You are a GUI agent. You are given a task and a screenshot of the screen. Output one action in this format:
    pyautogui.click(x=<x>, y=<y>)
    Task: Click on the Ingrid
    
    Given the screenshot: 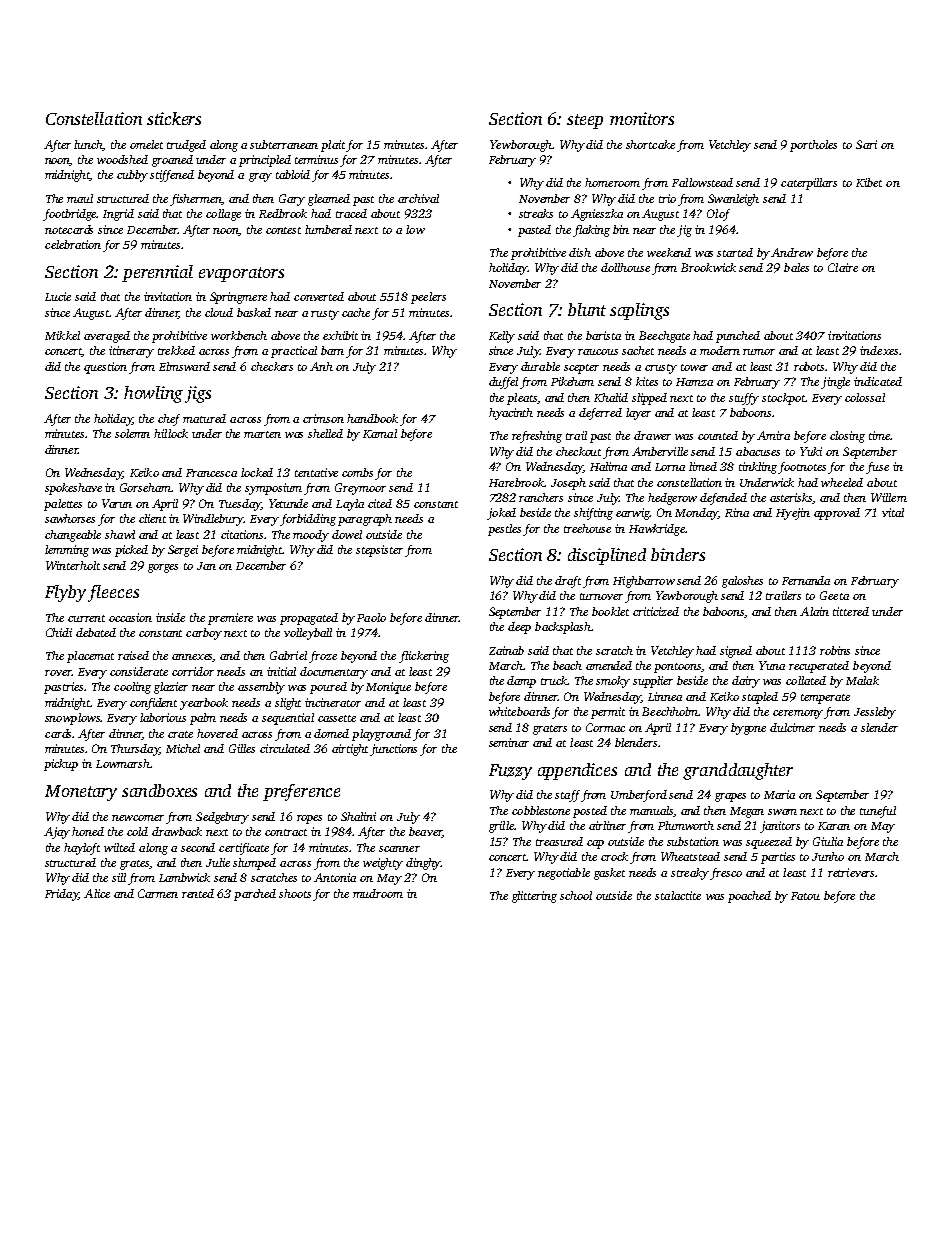 What is the action you would take?
    pyautogui.click(x=118, y=215)
